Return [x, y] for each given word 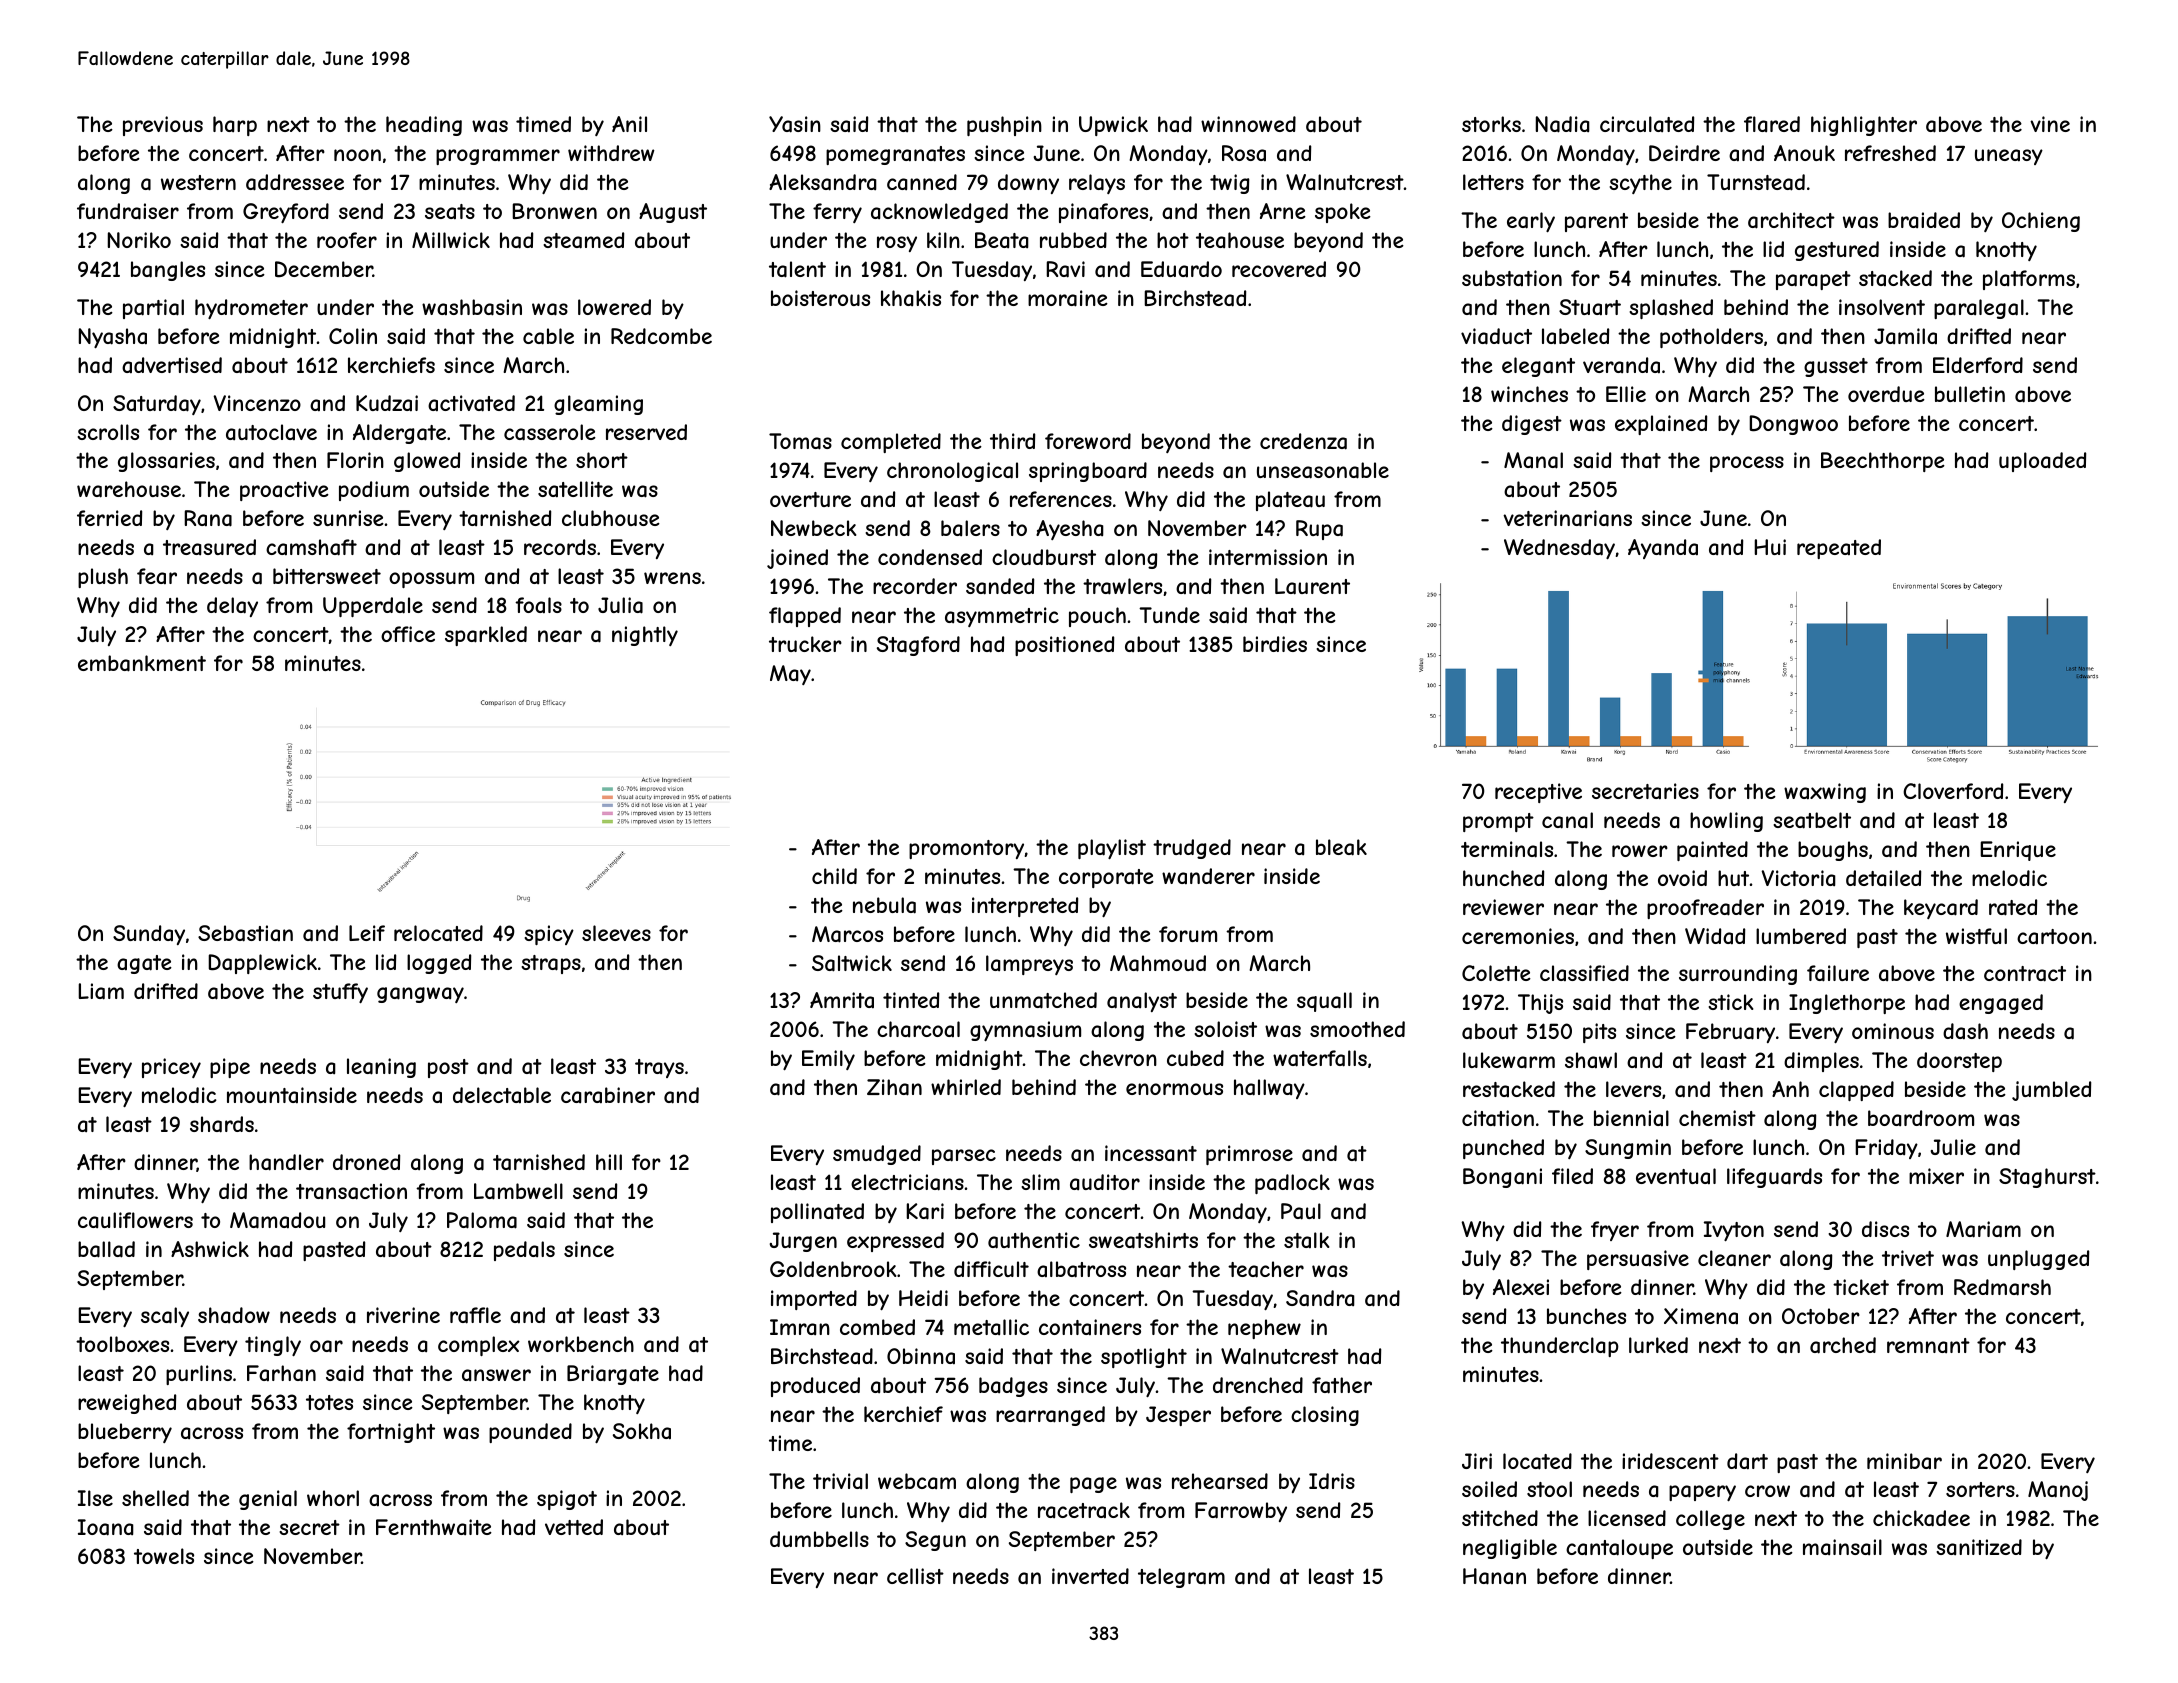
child [834, 876]
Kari [925, 1211]
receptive [1538, 793]
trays [659, 1068]
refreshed [1890, 153]
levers [1633, 1089]
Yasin [795, 124]
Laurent [1312, 586]
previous [163, 126]
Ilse [95, 1498]
